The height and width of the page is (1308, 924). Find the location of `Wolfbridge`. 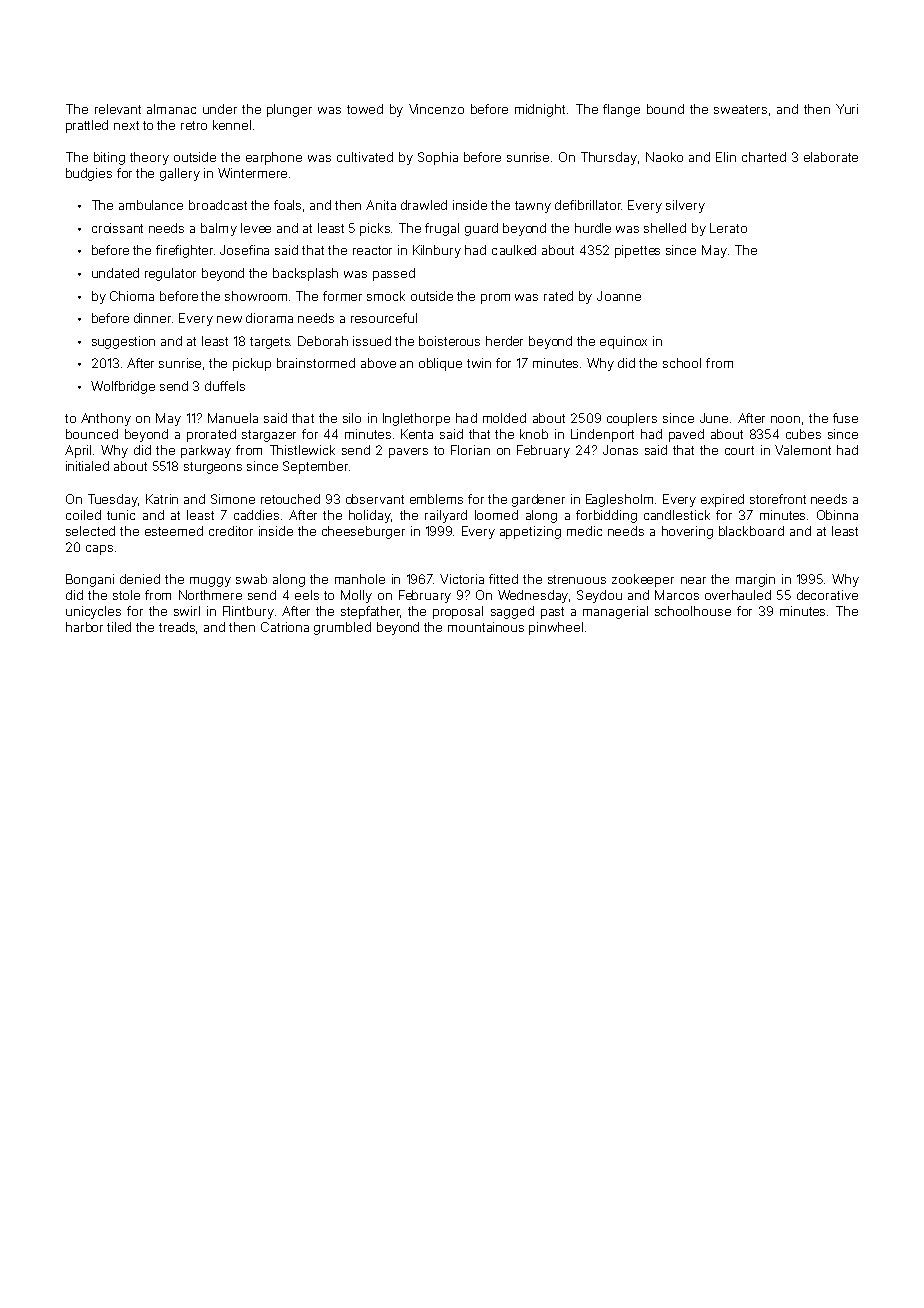

Wolfbridge is located at coordinates (123, 387).
